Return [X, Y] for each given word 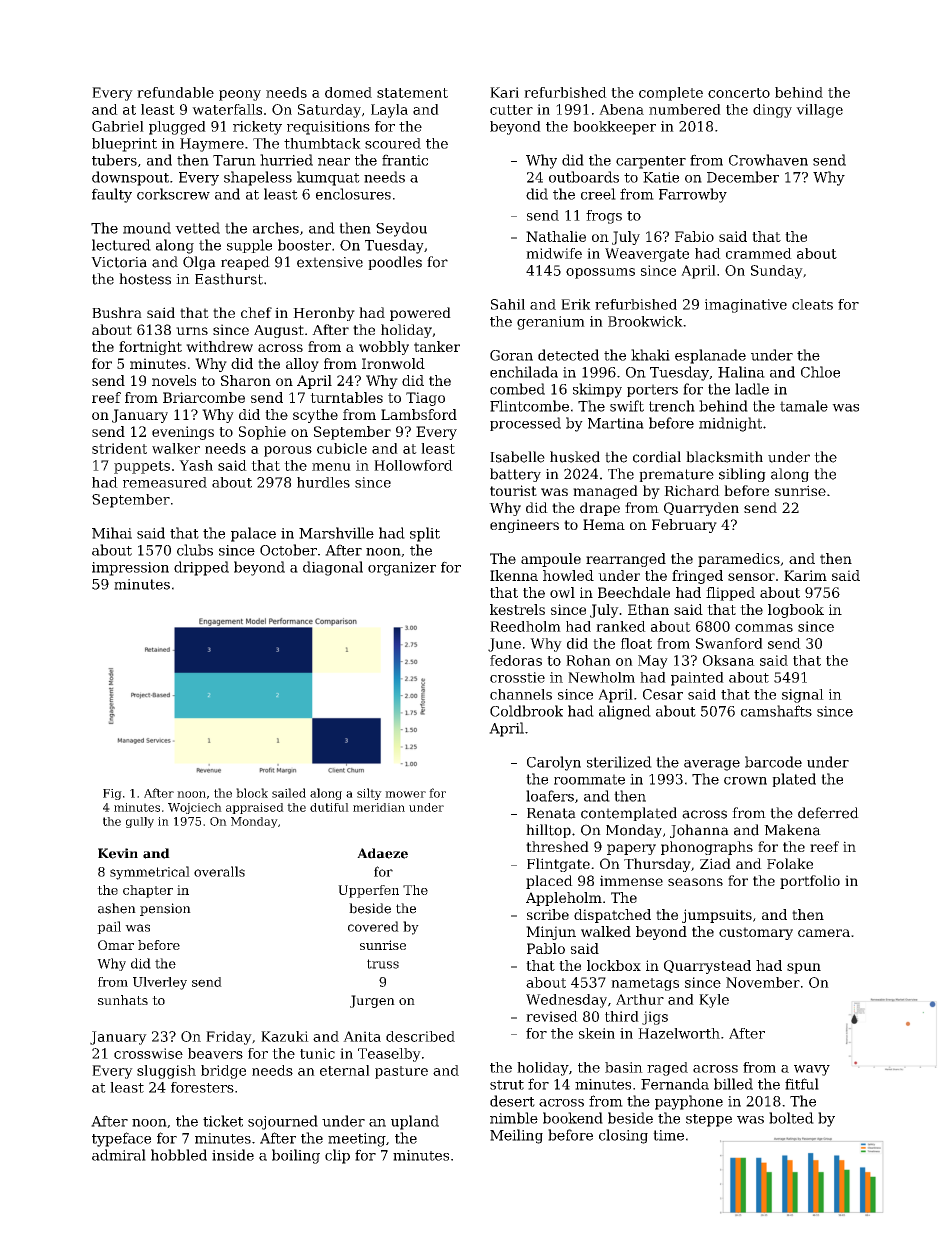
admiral [119, 1155]
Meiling [516, 1136]
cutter [511, 110]
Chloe [820, 372]
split [425, 534]
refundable [175, 92]
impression [130, 569]
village [819, 111]
